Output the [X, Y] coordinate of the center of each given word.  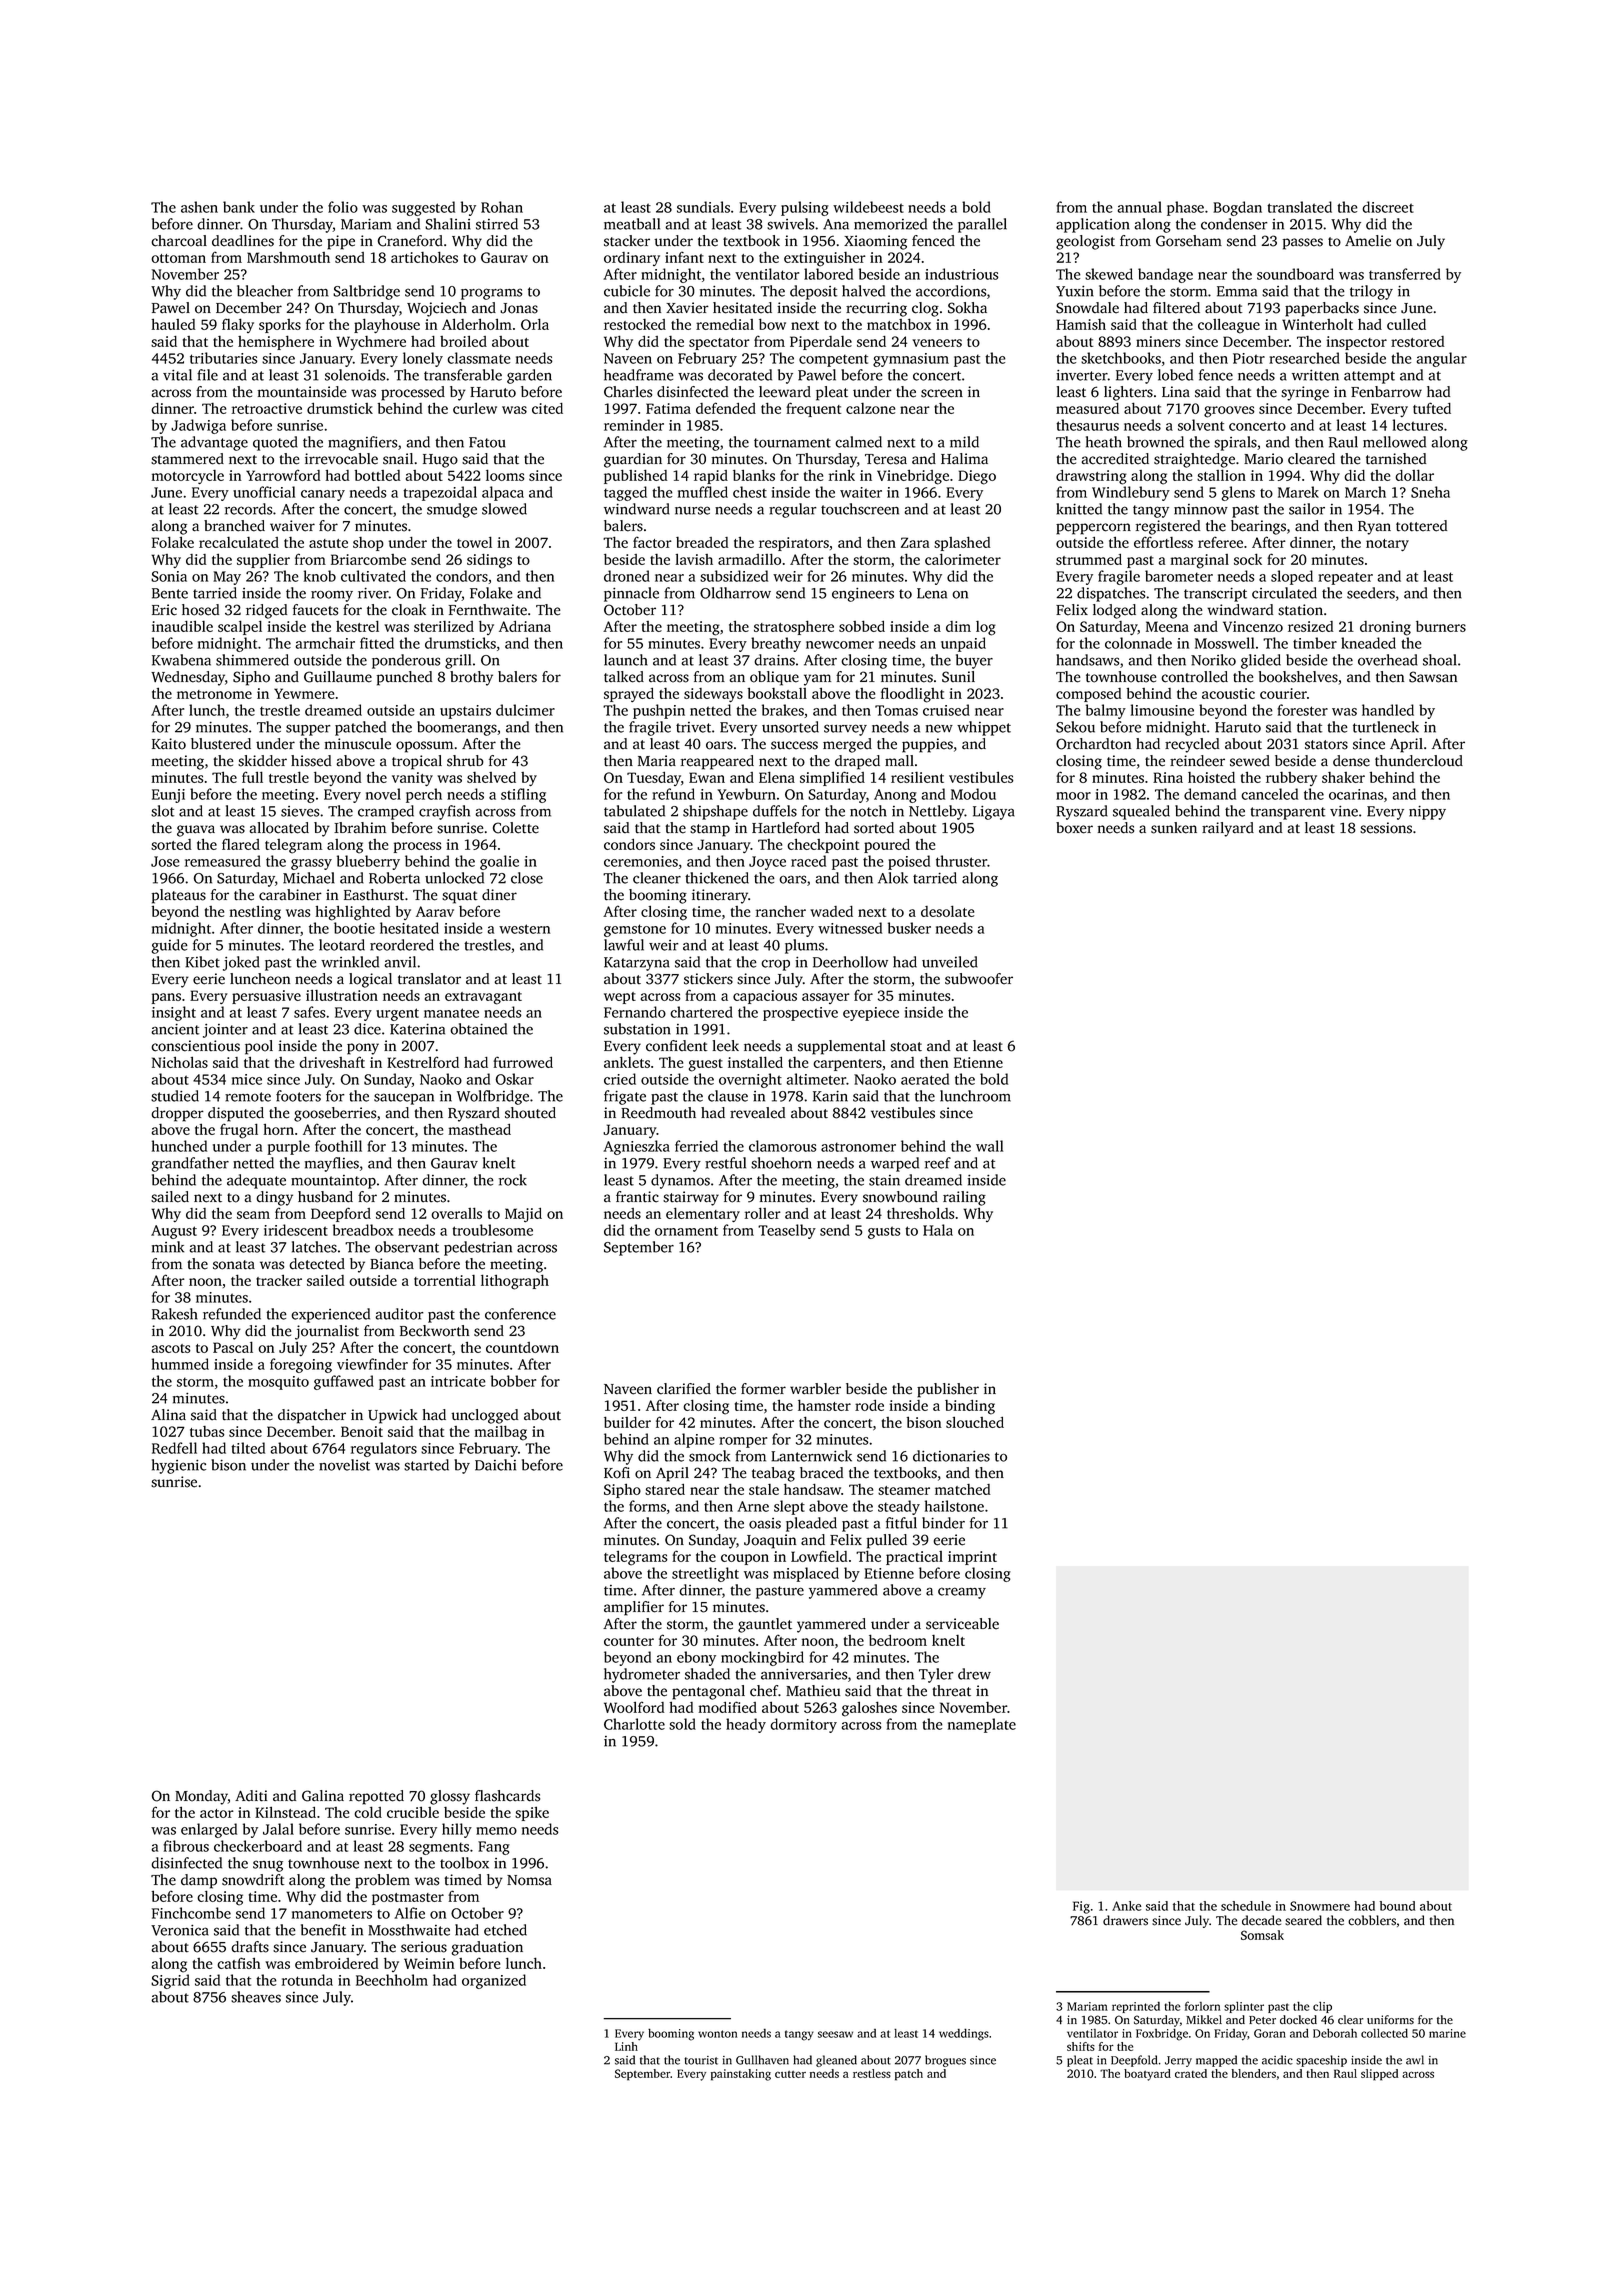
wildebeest [868, 207]
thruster [961, 861]
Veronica [180, 1930]
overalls [456, 1213]
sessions [1386, 828]
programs [491, 294]
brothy [471, 678]
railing [964, 1198]
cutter [790, 2074]
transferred [1405, 274]
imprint [972, 1558]
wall [989, 1146]
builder [627, 1422]
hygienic [179, 1466]
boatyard [1147, 2075]
